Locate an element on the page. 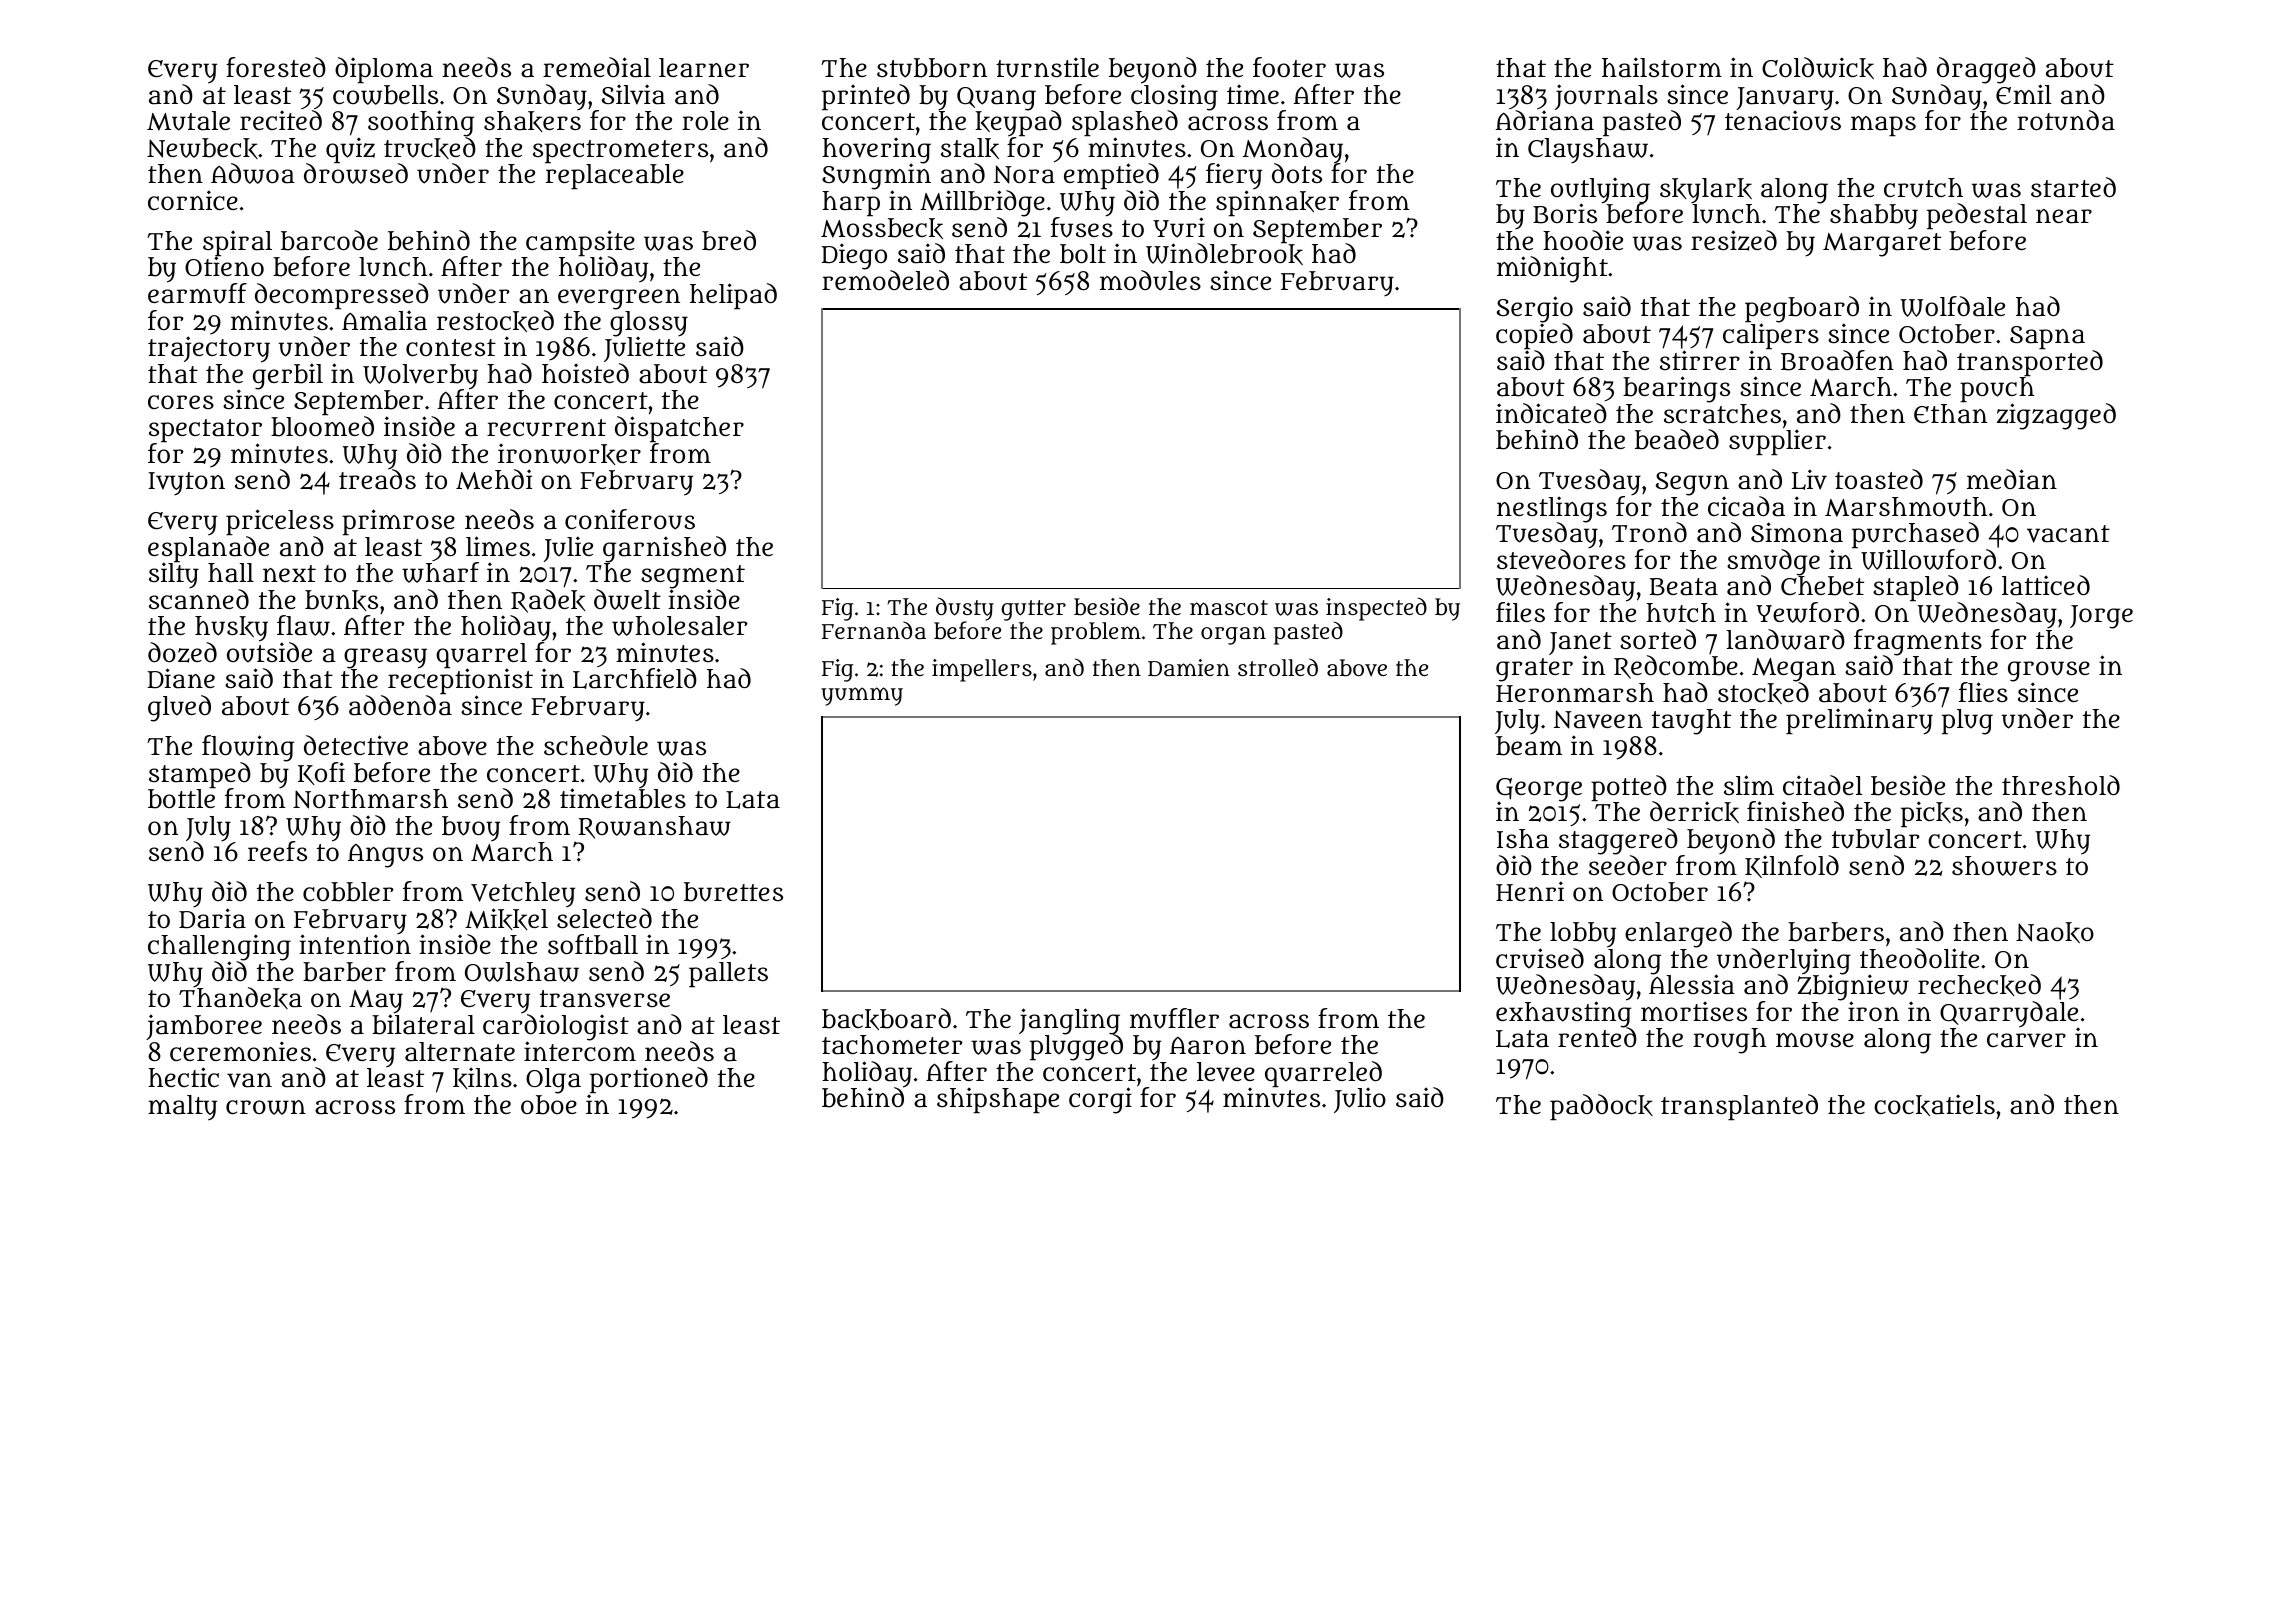 The height and width of the document is (1614, 2282). picks is located at coordinates (1932, 814).
